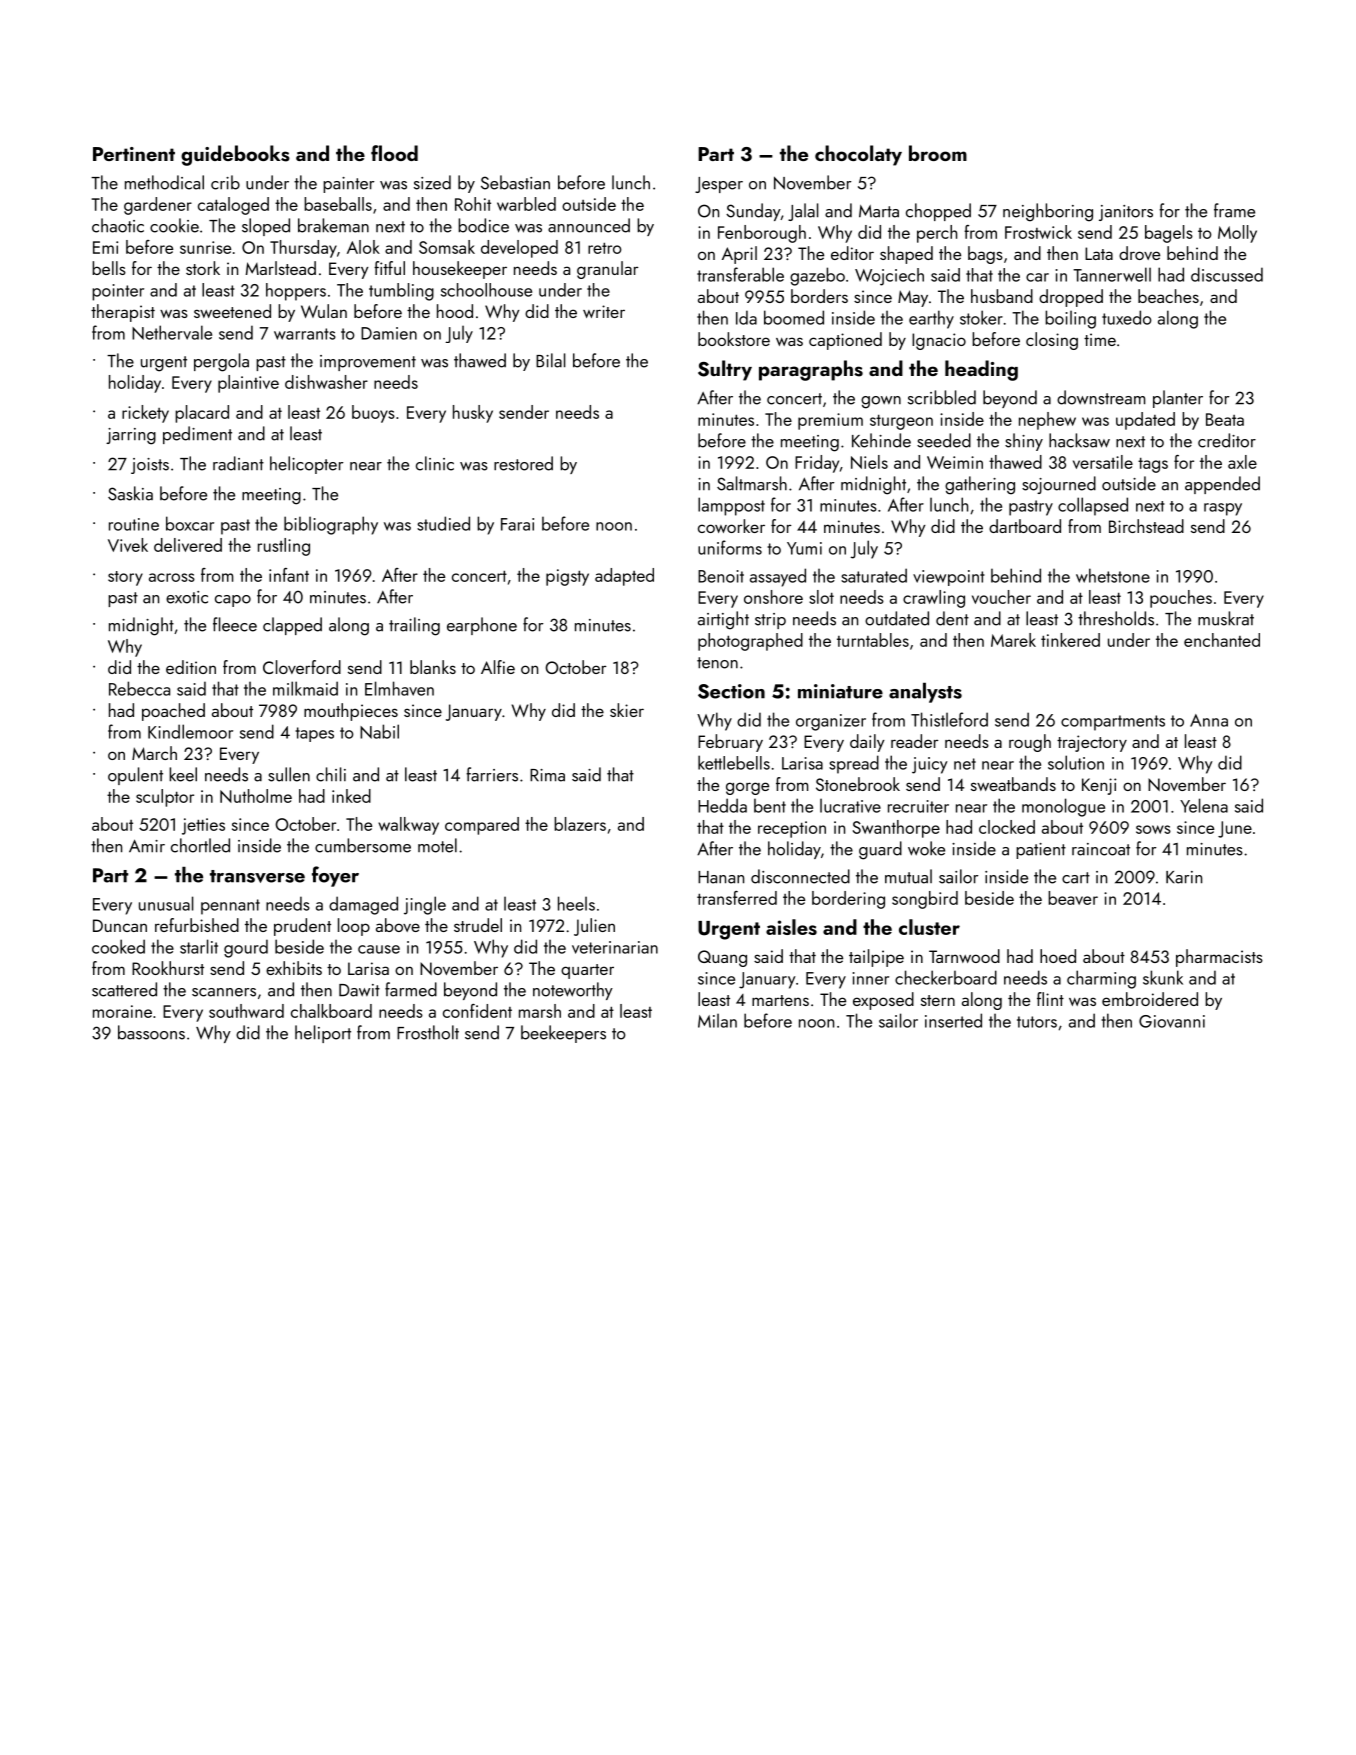 The image size is (1356, 1755). I want to click on Karin, so click(1184, 877).
